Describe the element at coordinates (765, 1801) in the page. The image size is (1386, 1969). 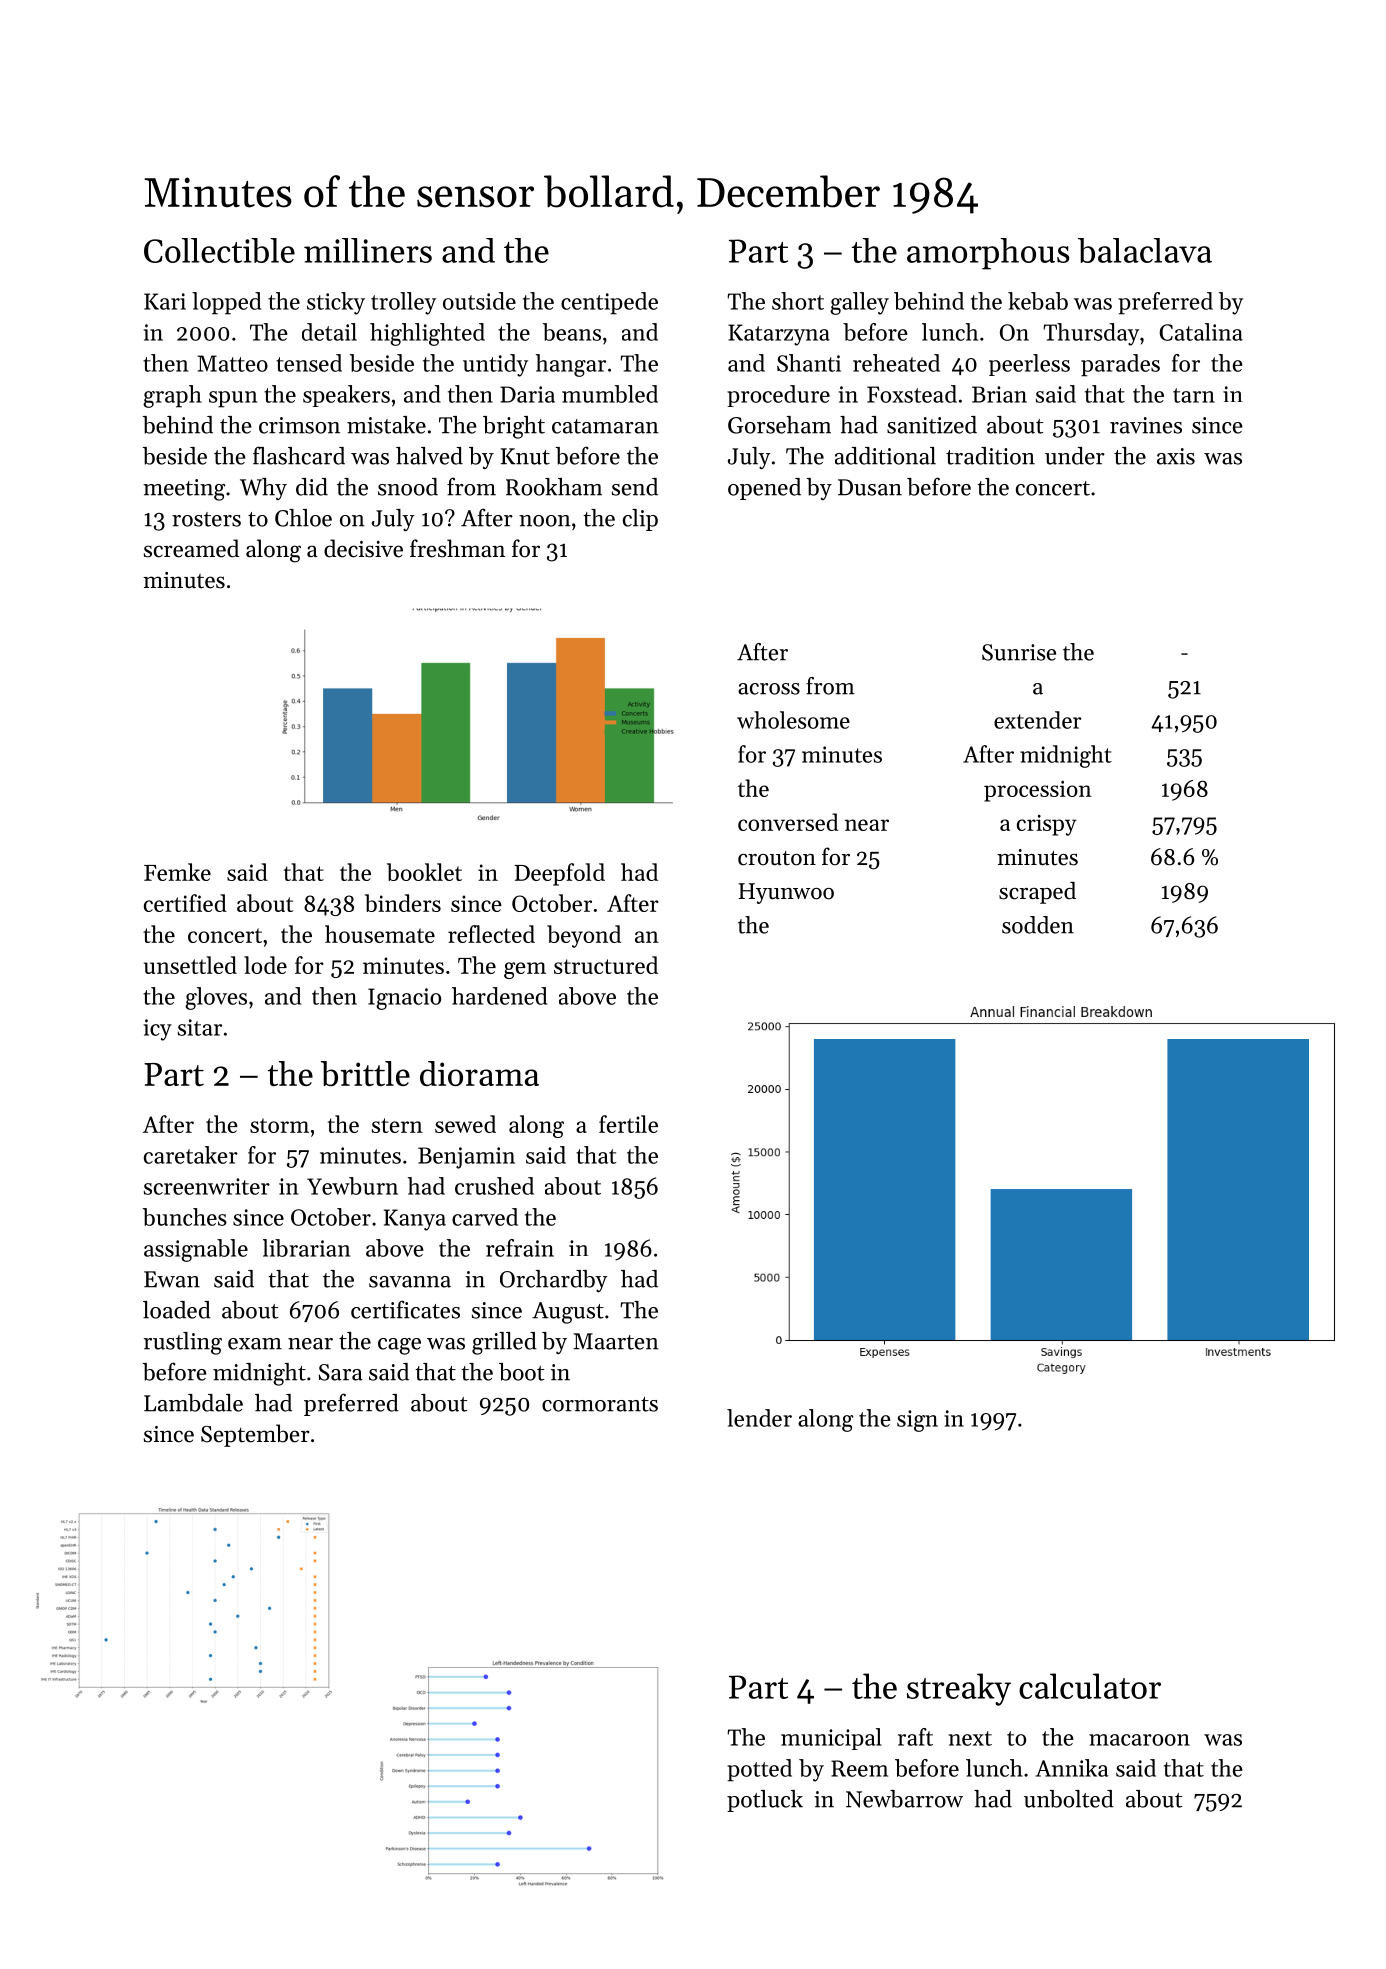
I see `potluck` at that location.
